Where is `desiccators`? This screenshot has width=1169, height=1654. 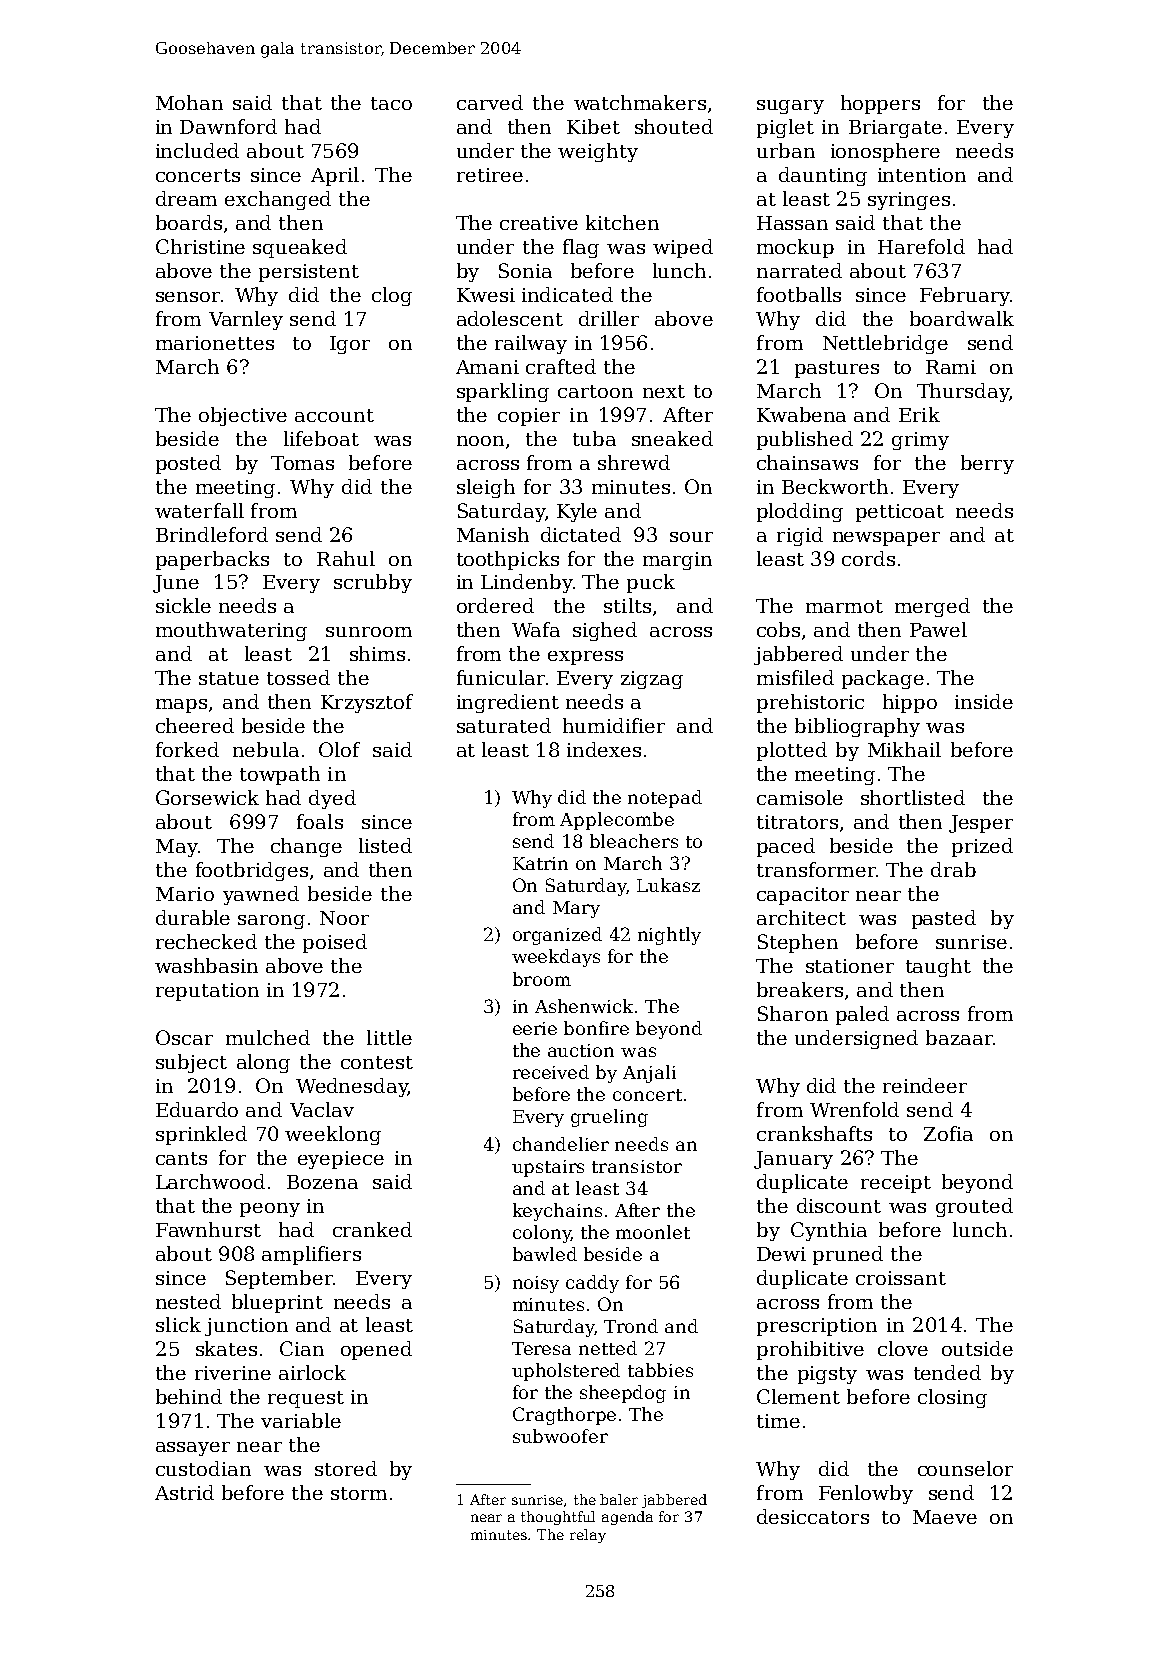 desiccators is located at coordinates (813, 1516).
